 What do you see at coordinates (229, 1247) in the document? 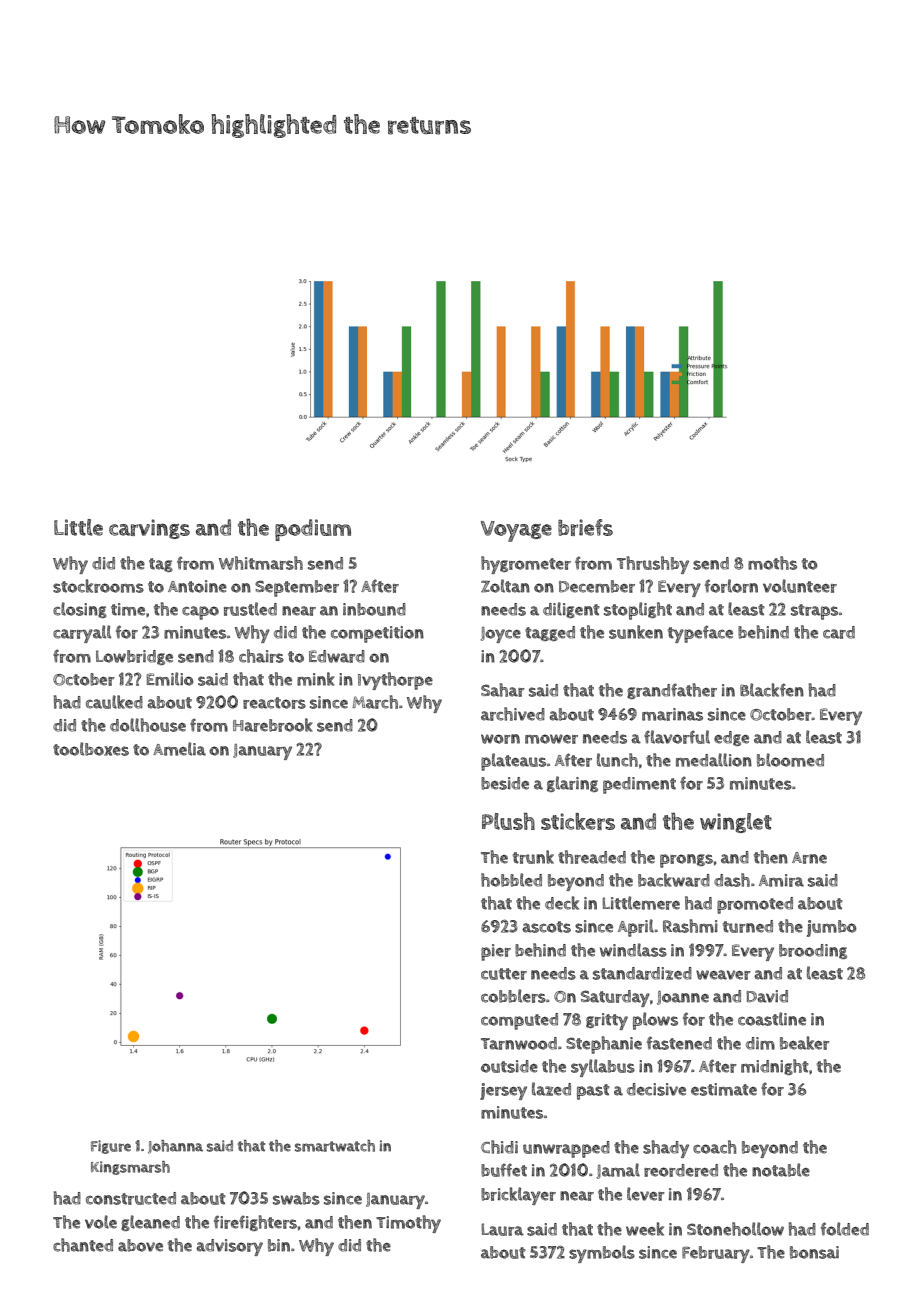
I see `advisory` at bounding box center [229, 1247].
